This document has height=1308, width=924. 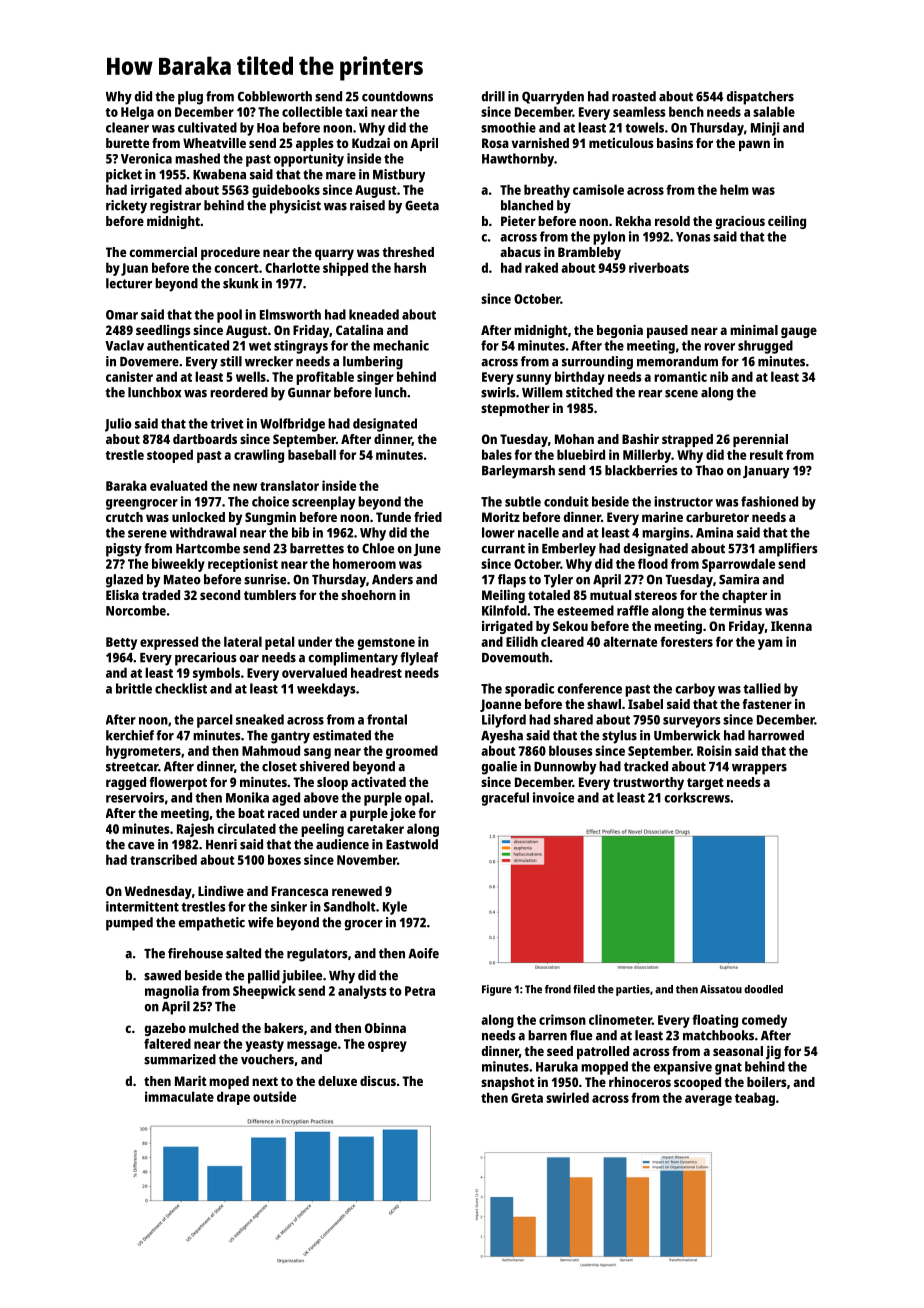 I want to click on dispatchers, so click(x=760, y=98).
